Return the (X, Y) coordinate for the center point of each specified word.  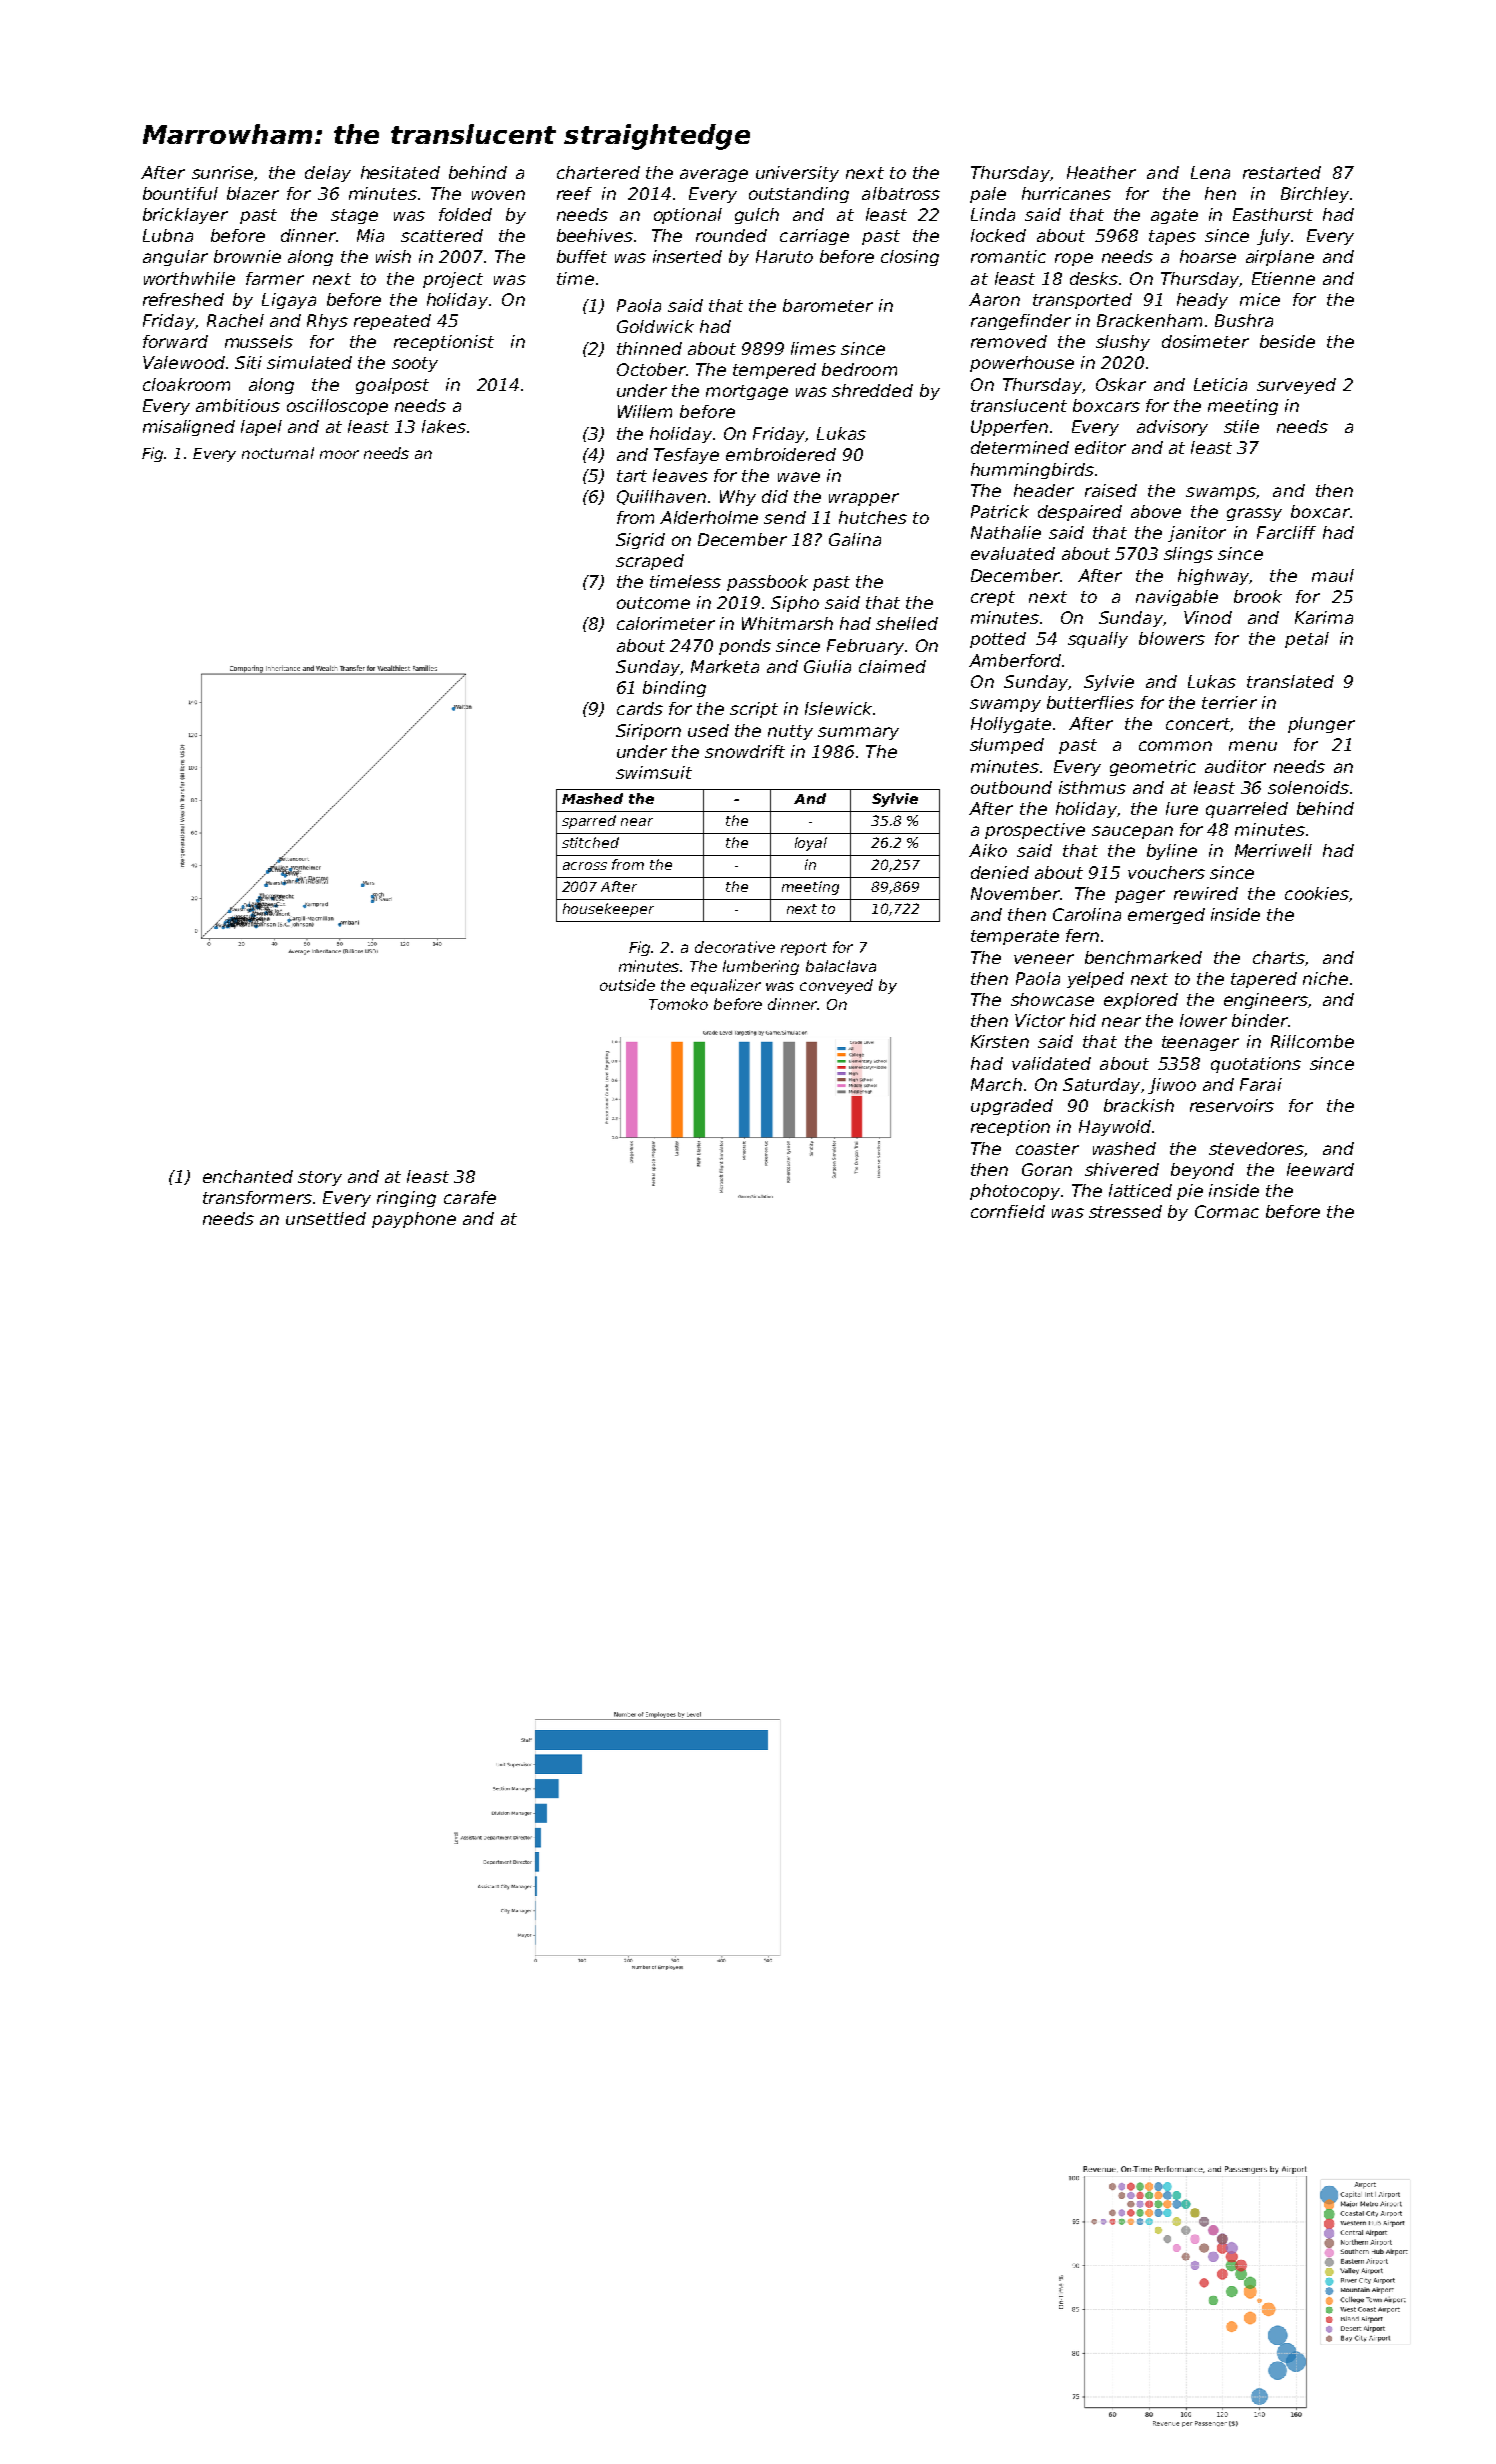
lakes (444, 426)
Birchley (1315, 195)
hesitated (400, 172)
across (585, 866)
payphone (414, 1220)
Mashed (592, 798)
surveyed (1296, 386)
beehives (595, 235)
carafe (470, 1197)
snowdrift (745, 751)
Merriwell (1273, 850)
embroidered (781, 454)
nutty (790, 732)
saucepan (1132, 832)
